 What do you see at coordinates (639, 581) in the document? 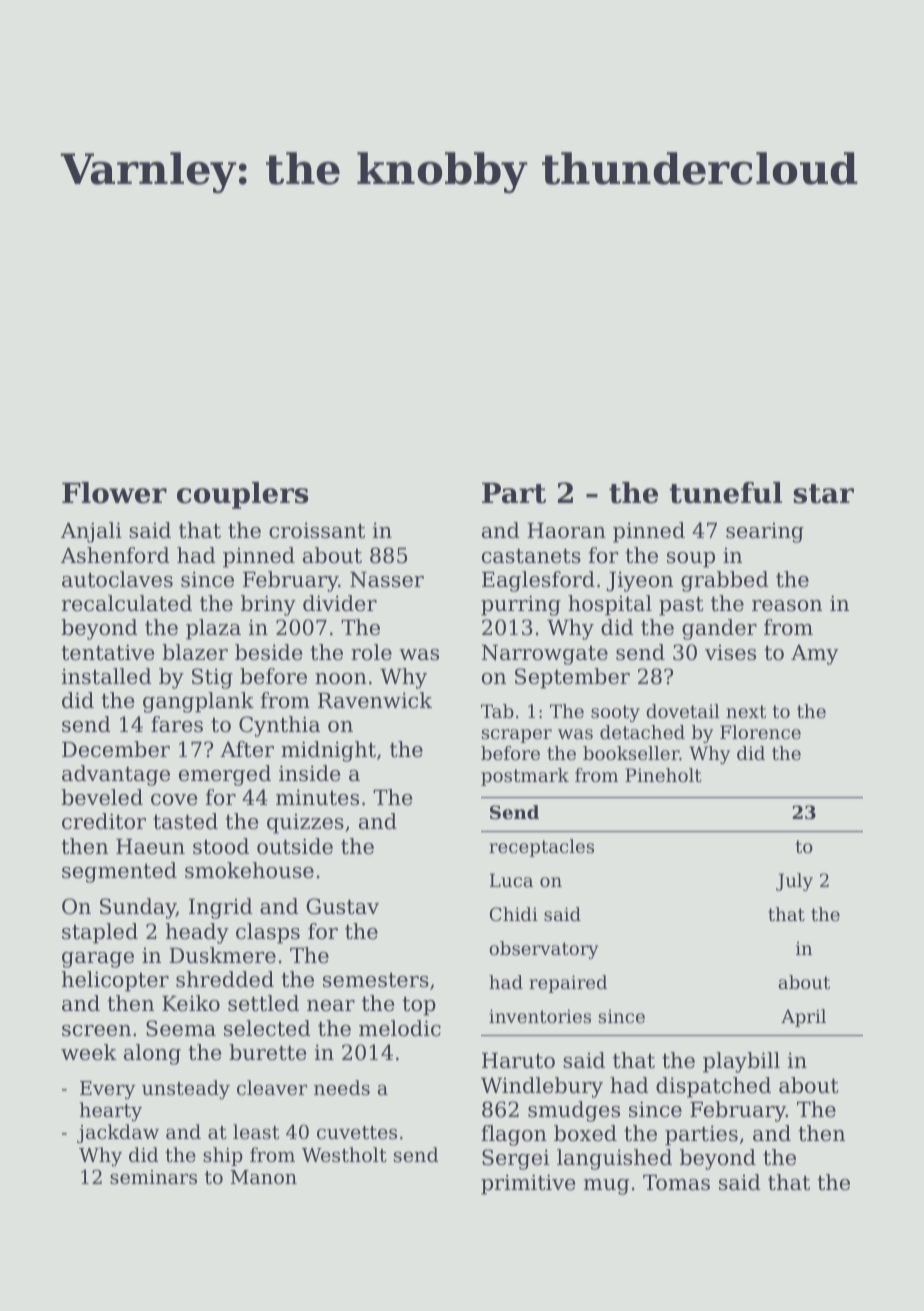
I see `Jiyeon` at bounding box center [639, 581].
